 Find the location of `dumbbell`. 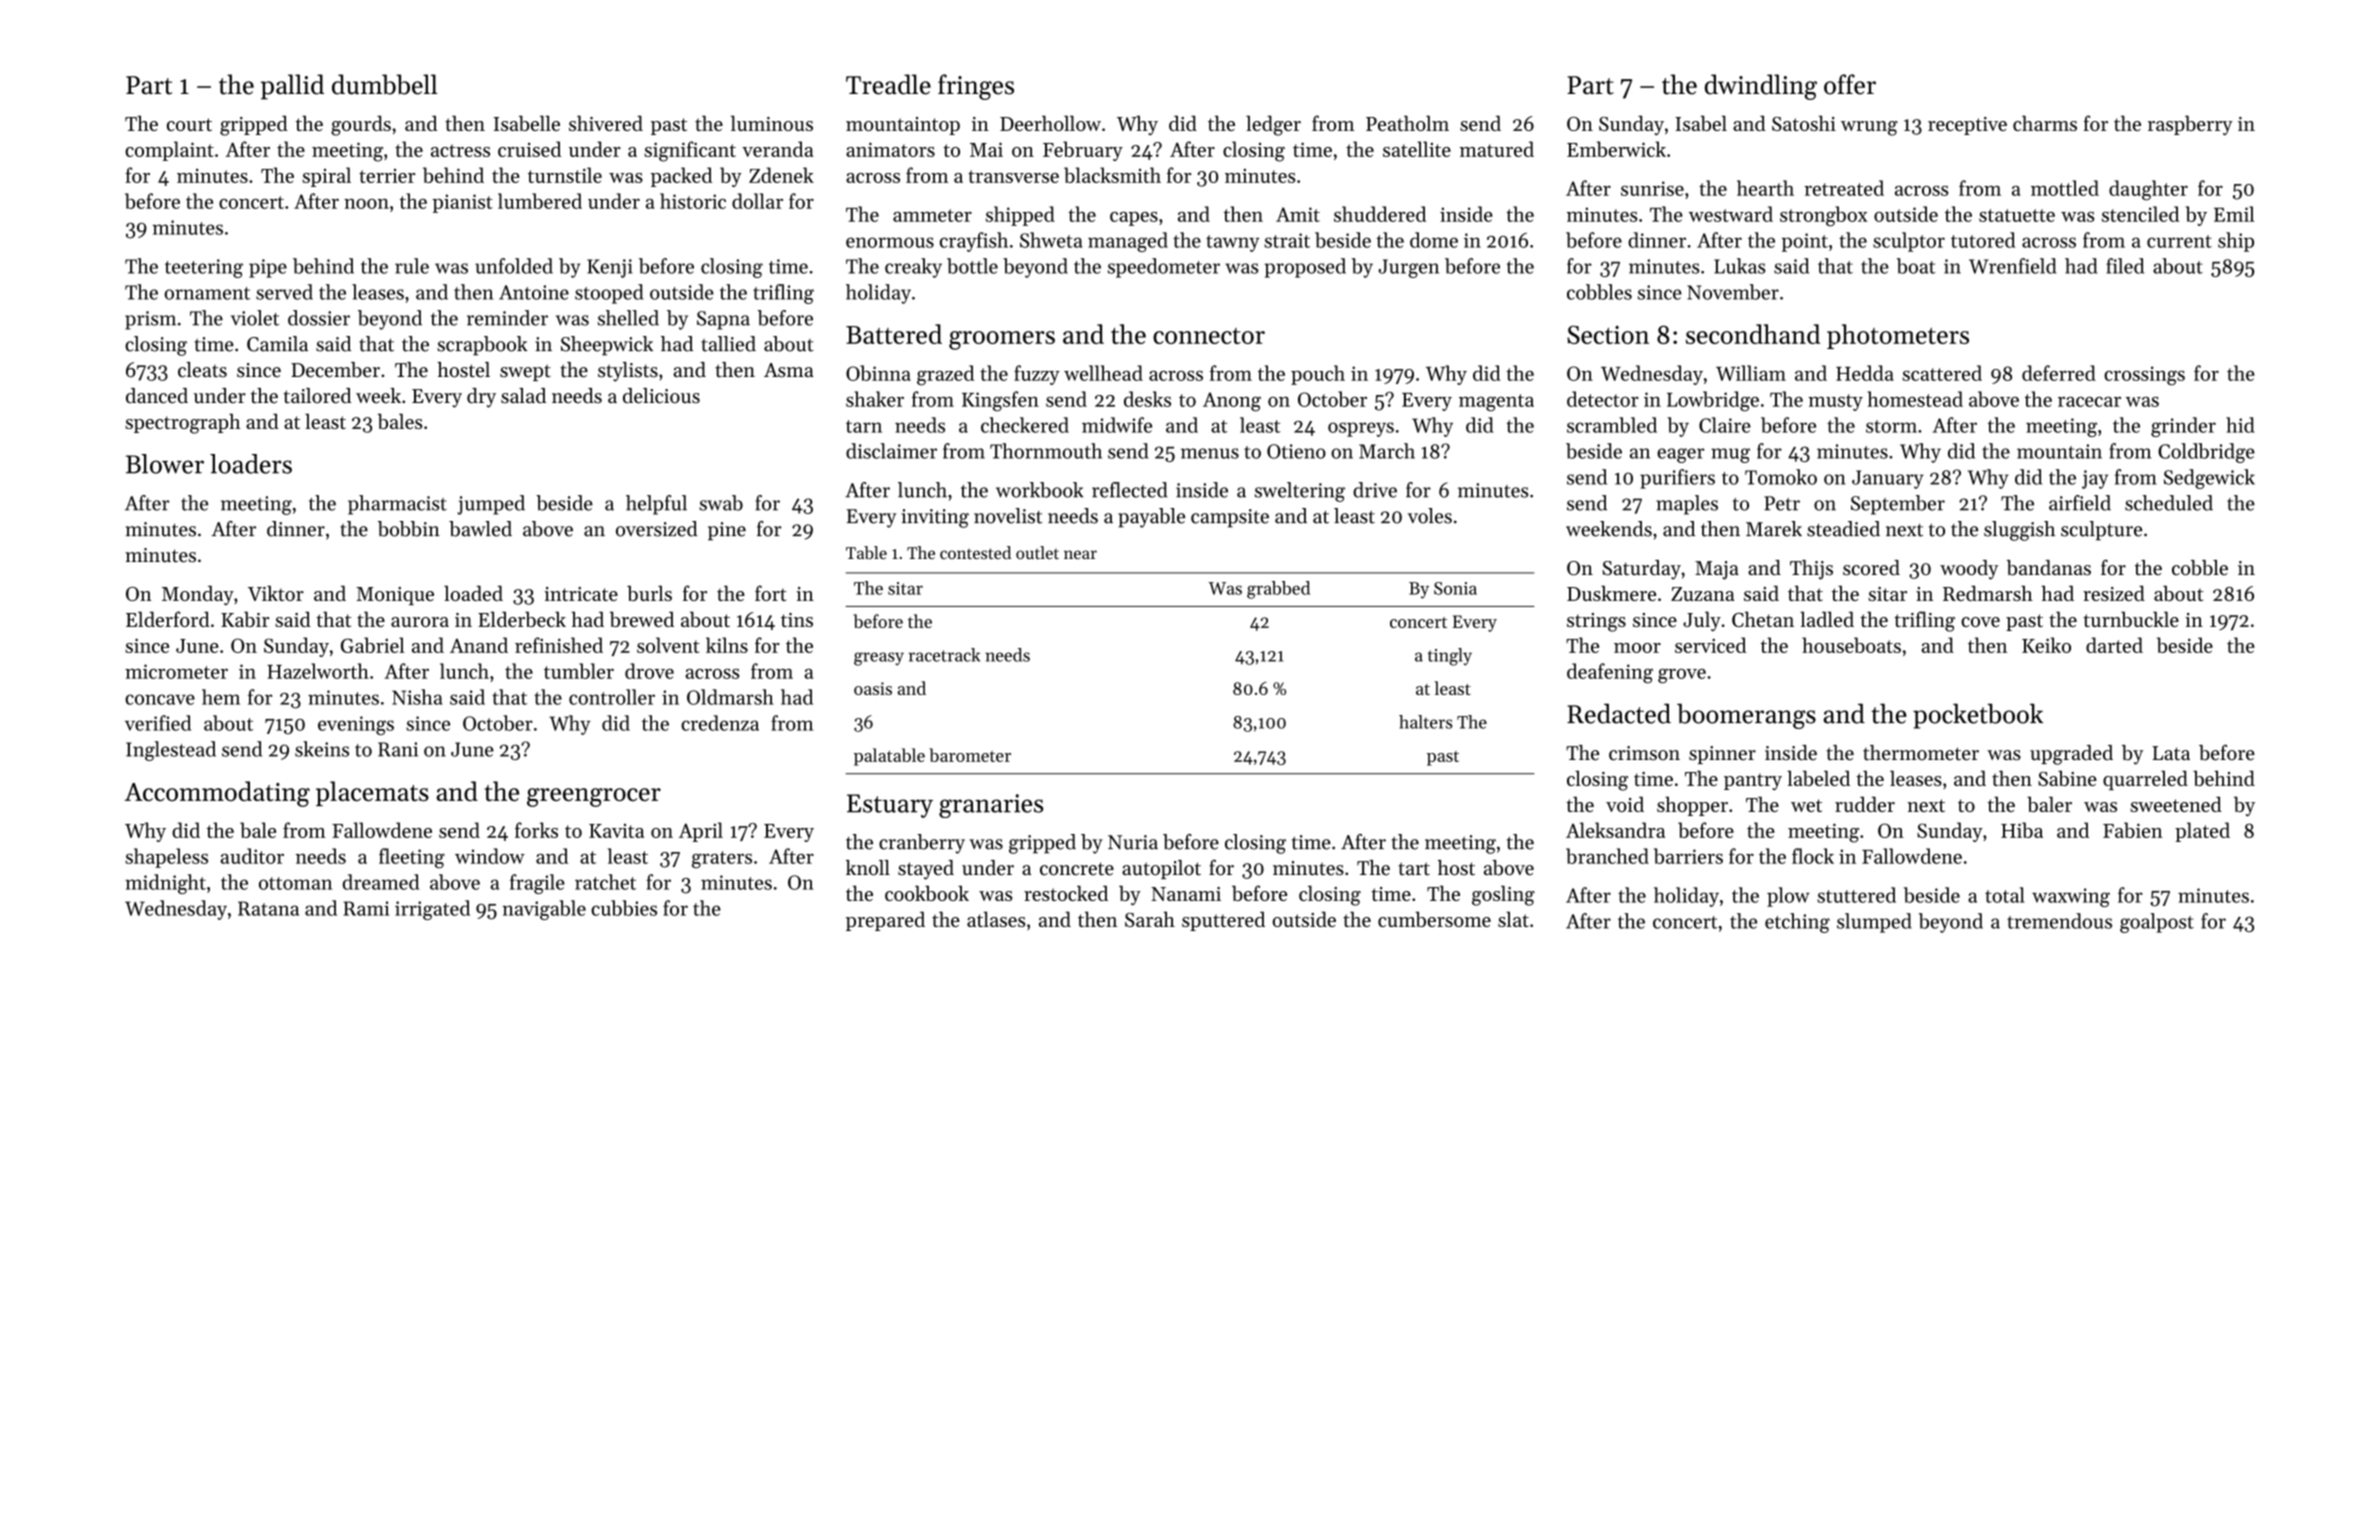

dumbbell is located at coordinates (384, 84).
